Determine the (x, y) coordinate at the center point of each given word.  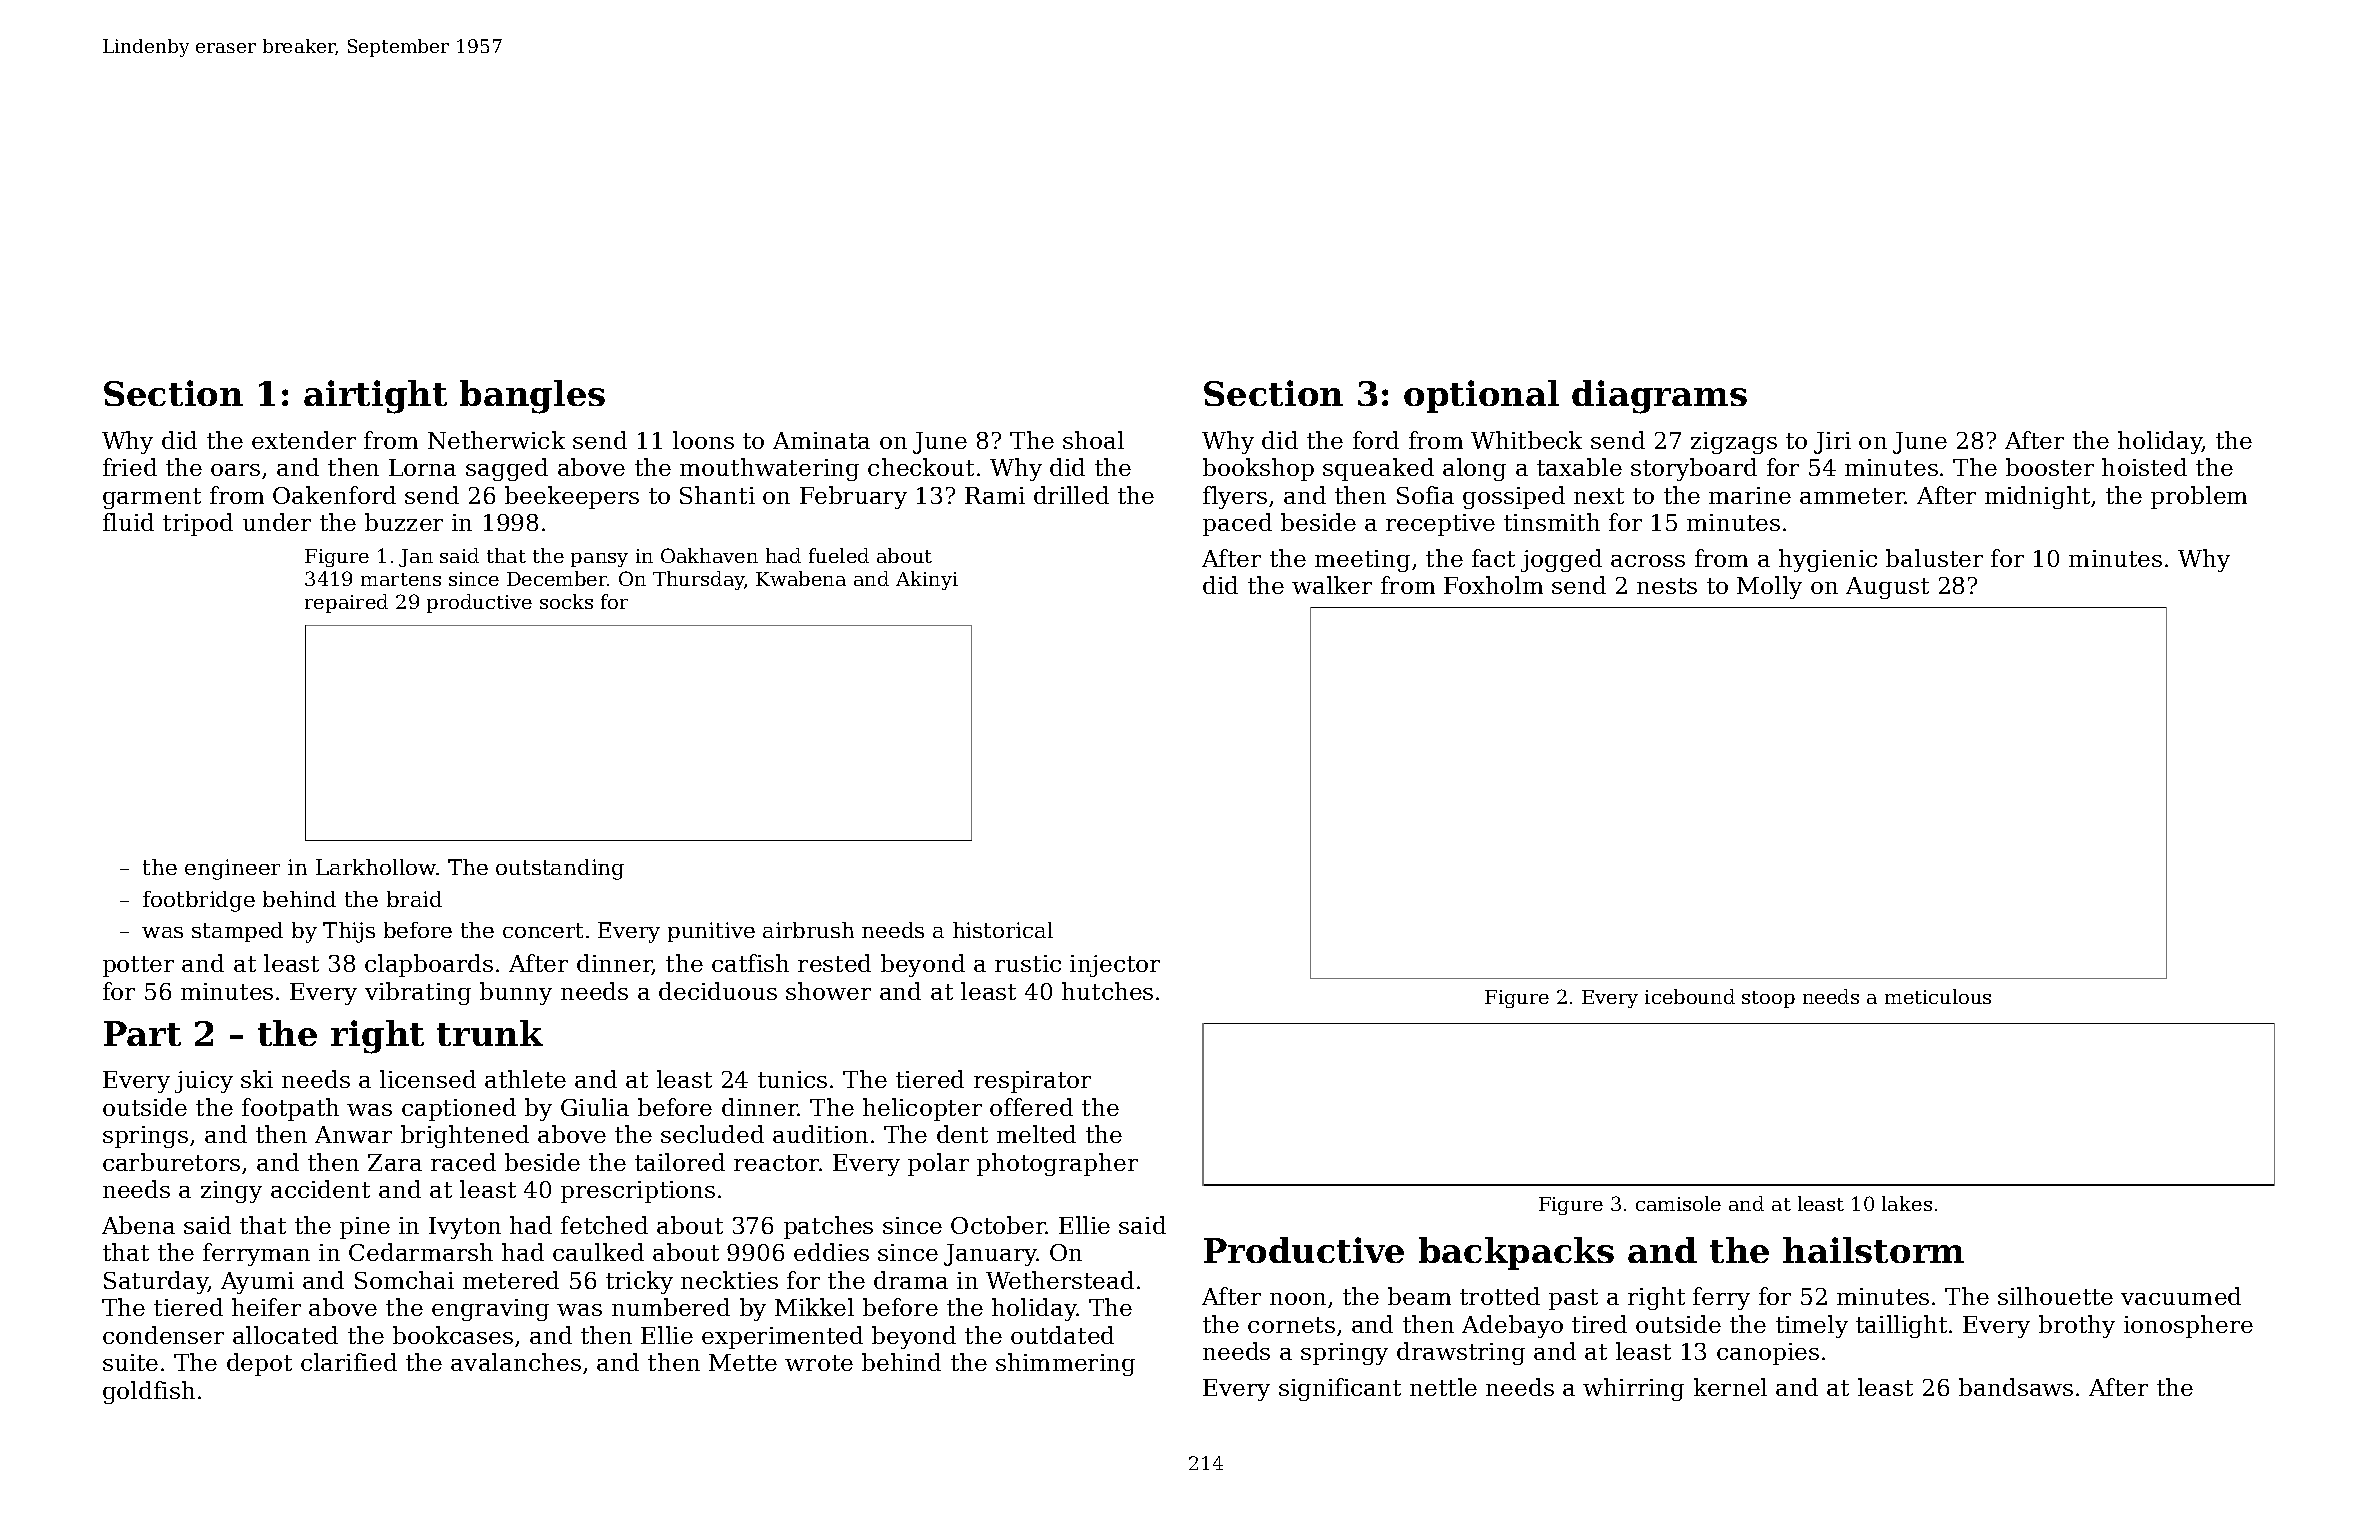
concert (543, 930)
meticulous (1938, 996)
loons (703, 440)
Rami (995, 495)
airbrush (808, 930)
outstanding (560, 869)
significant (1340, 1389)
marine (1750, 495)
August (1887, 588)
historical (1003, 930)
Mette (743, 1362)
